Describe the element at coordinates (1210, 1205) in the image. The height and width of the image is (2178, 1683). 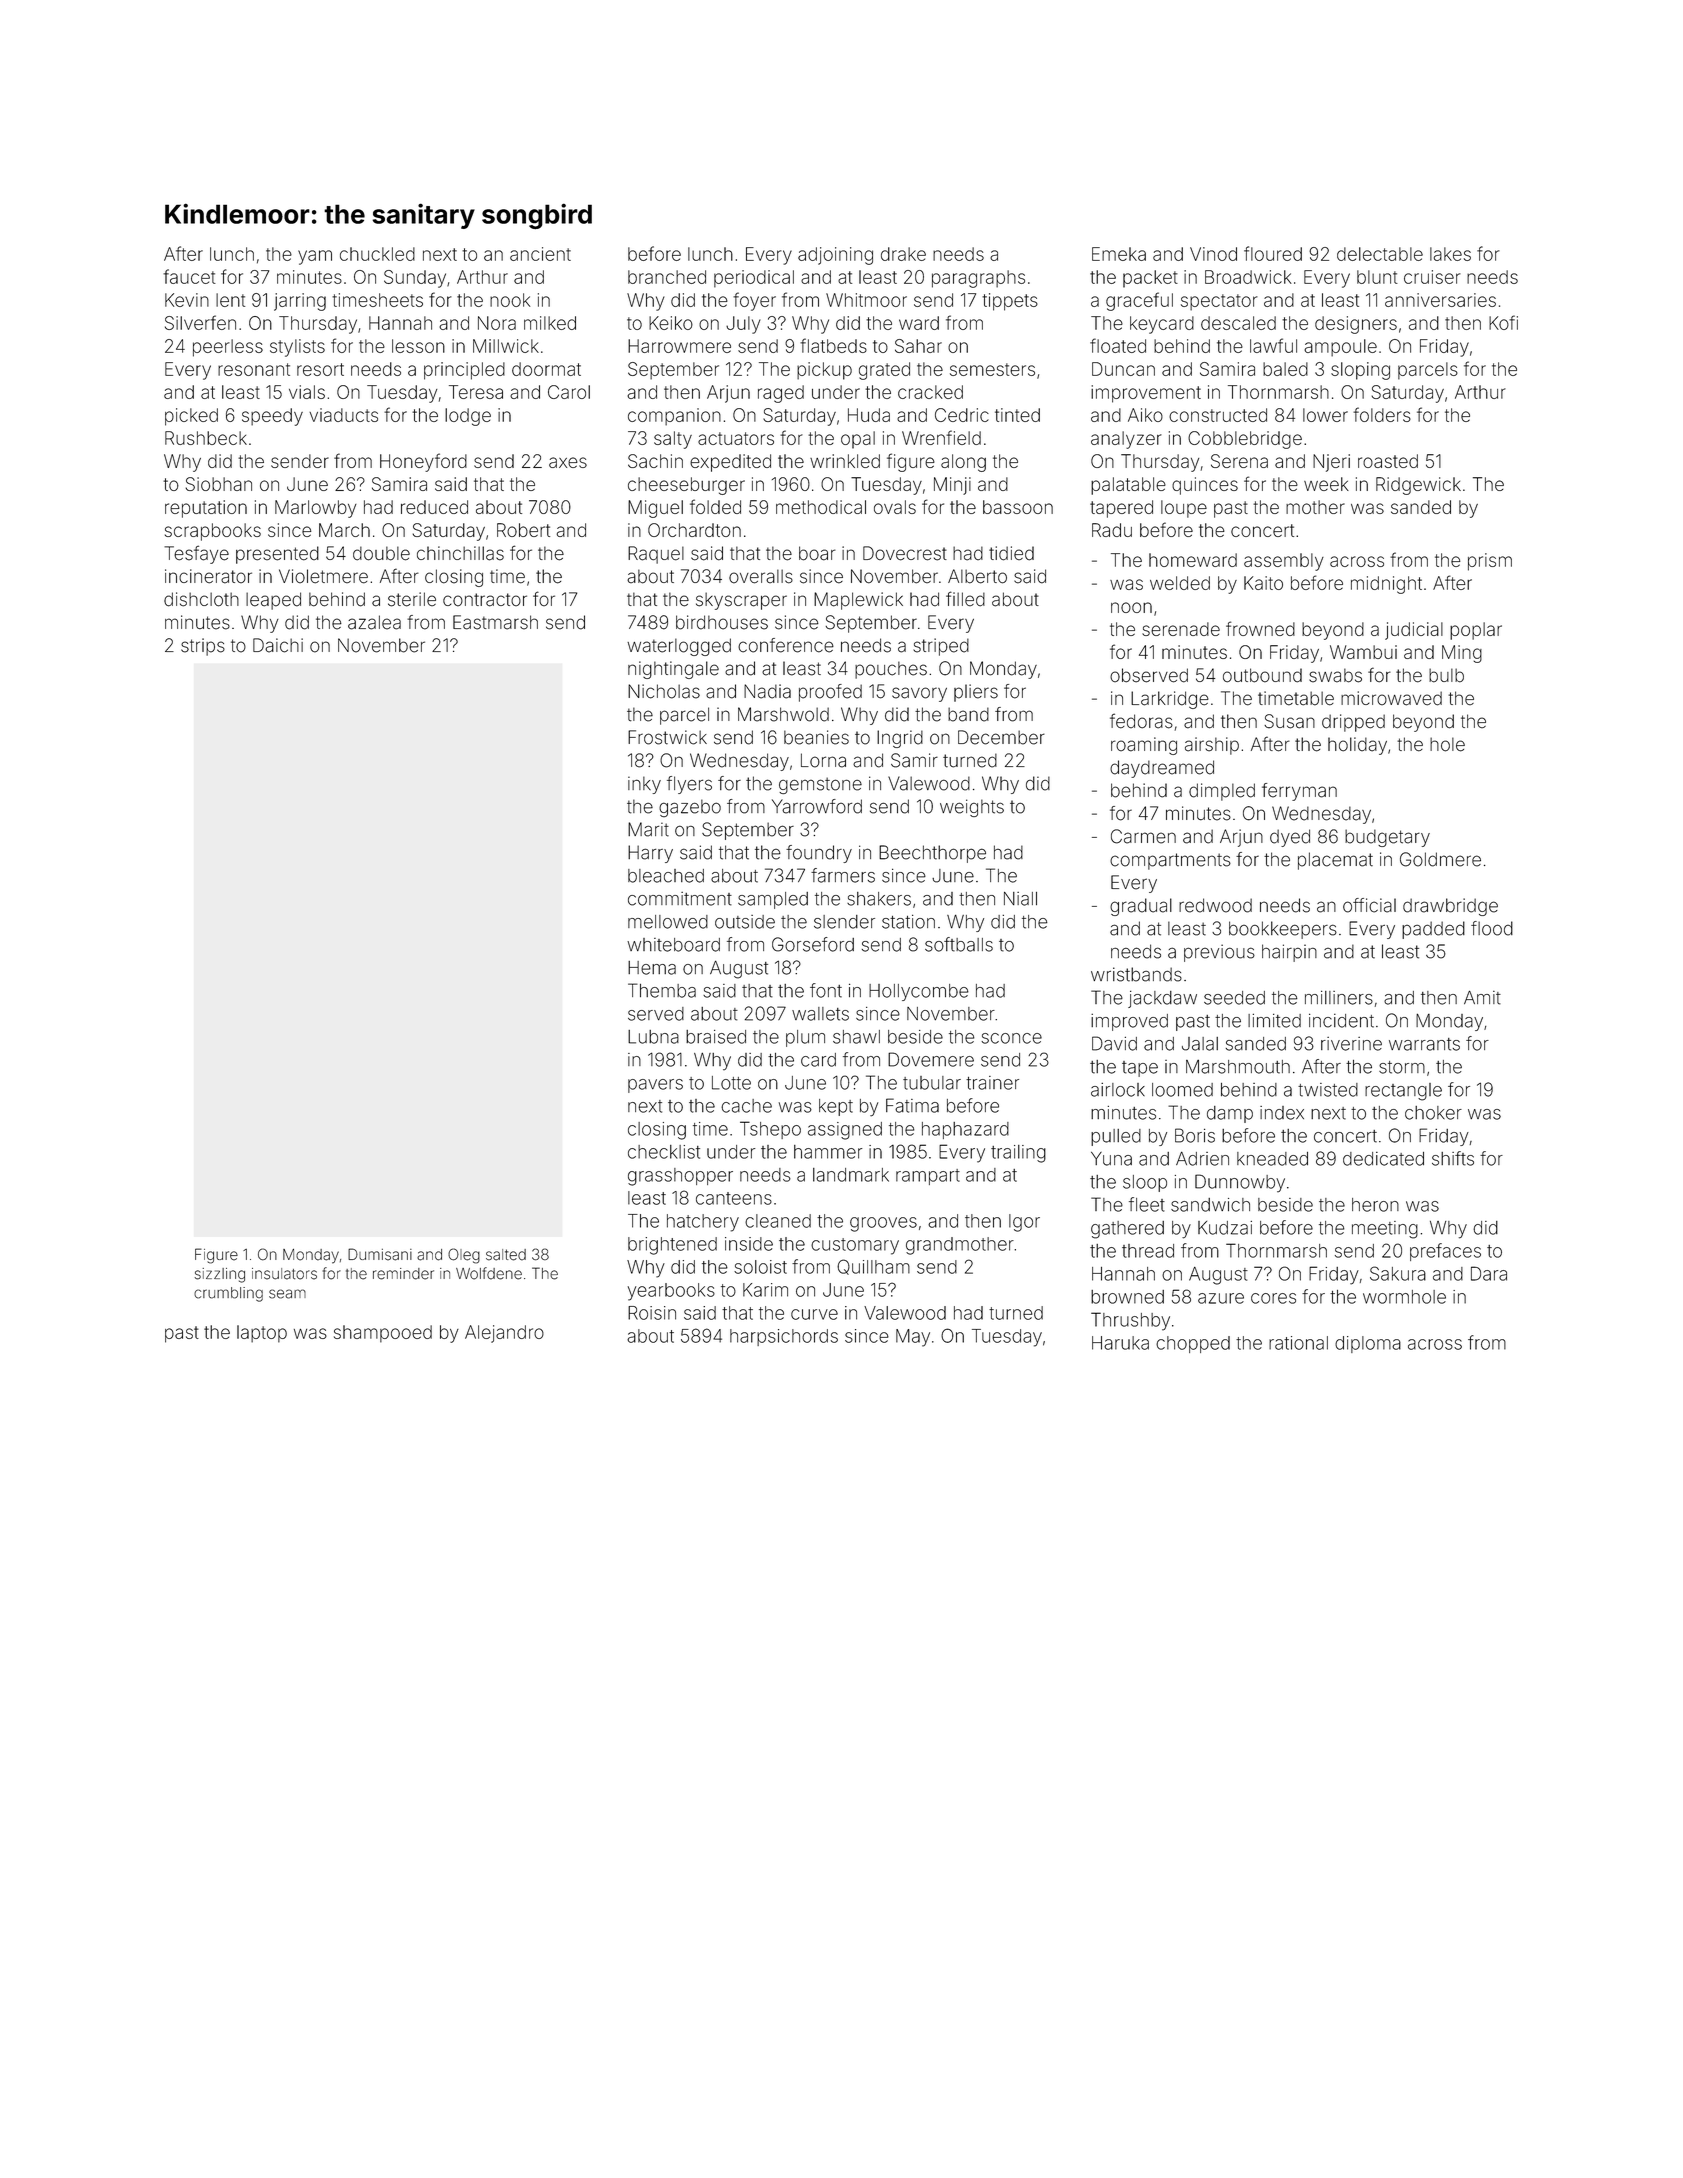
I see `sandwich` at that location.
